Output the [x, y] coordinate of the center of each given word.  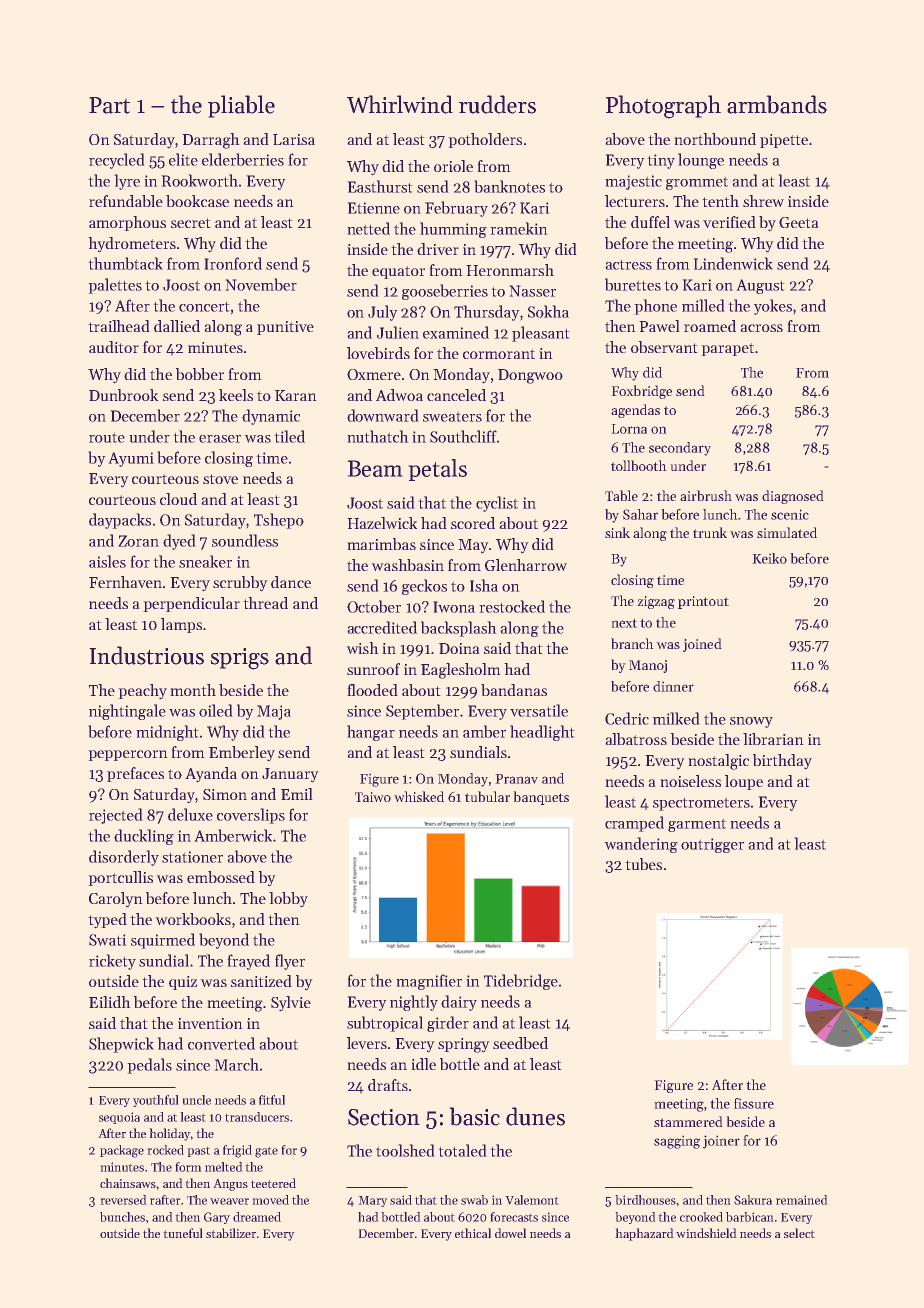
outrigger [712, 845]
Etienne [374, 208]
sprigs [240, 659]
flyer [290, 962]
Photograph [663, 107]
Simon [225, 794]
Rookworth [200, 180]
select [799, 1233]
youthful [155, 1101]
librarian [773, 739]
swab [474, 1200]
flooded [372, 690]
